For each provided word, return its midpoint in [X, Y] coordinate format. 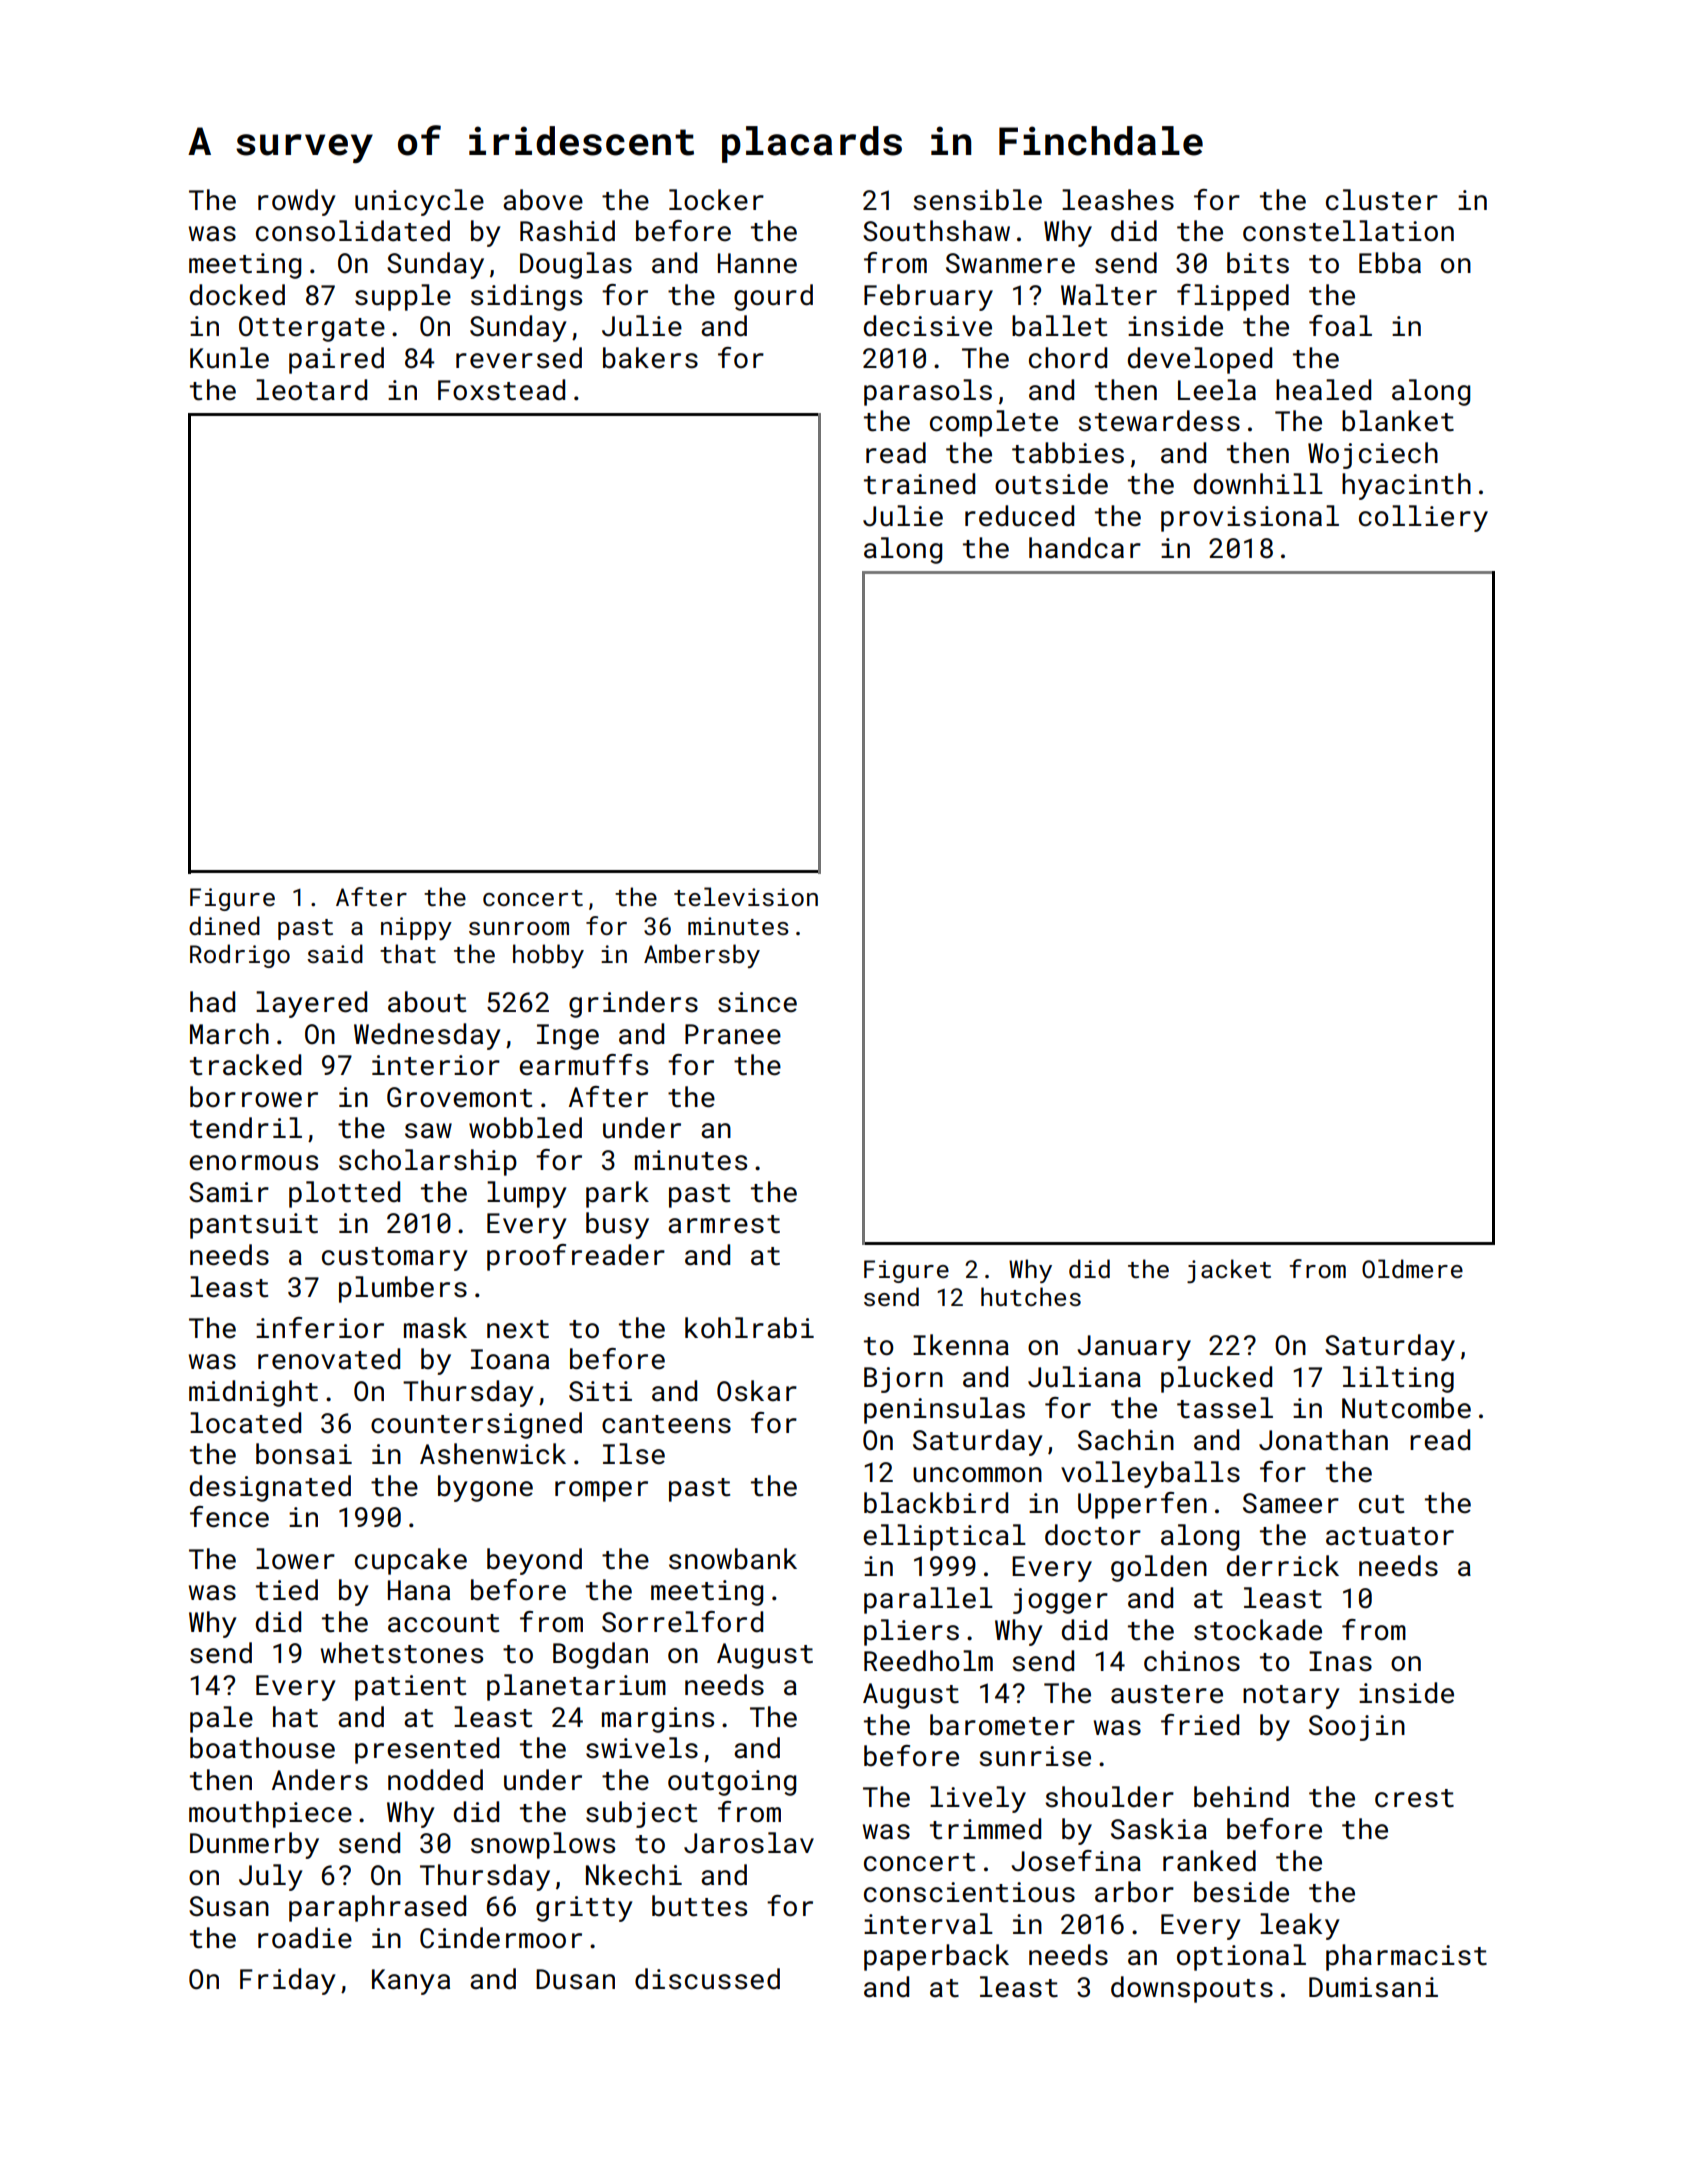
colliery [1423, 518]
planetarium [576, 1687]
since [757, 1002]
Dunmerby [254, 1845]
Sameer [1291, 1503]
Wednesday [427, 1036]
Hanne [757, 263]
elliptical [944, 1537]
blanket [1398, 421]
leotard [311, 390]
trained [919, 484]
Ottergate [312, 329]
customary [394, 1259]
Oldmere [1412, 1268]
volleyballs [1150, 1474]
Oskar [757, 1391]
